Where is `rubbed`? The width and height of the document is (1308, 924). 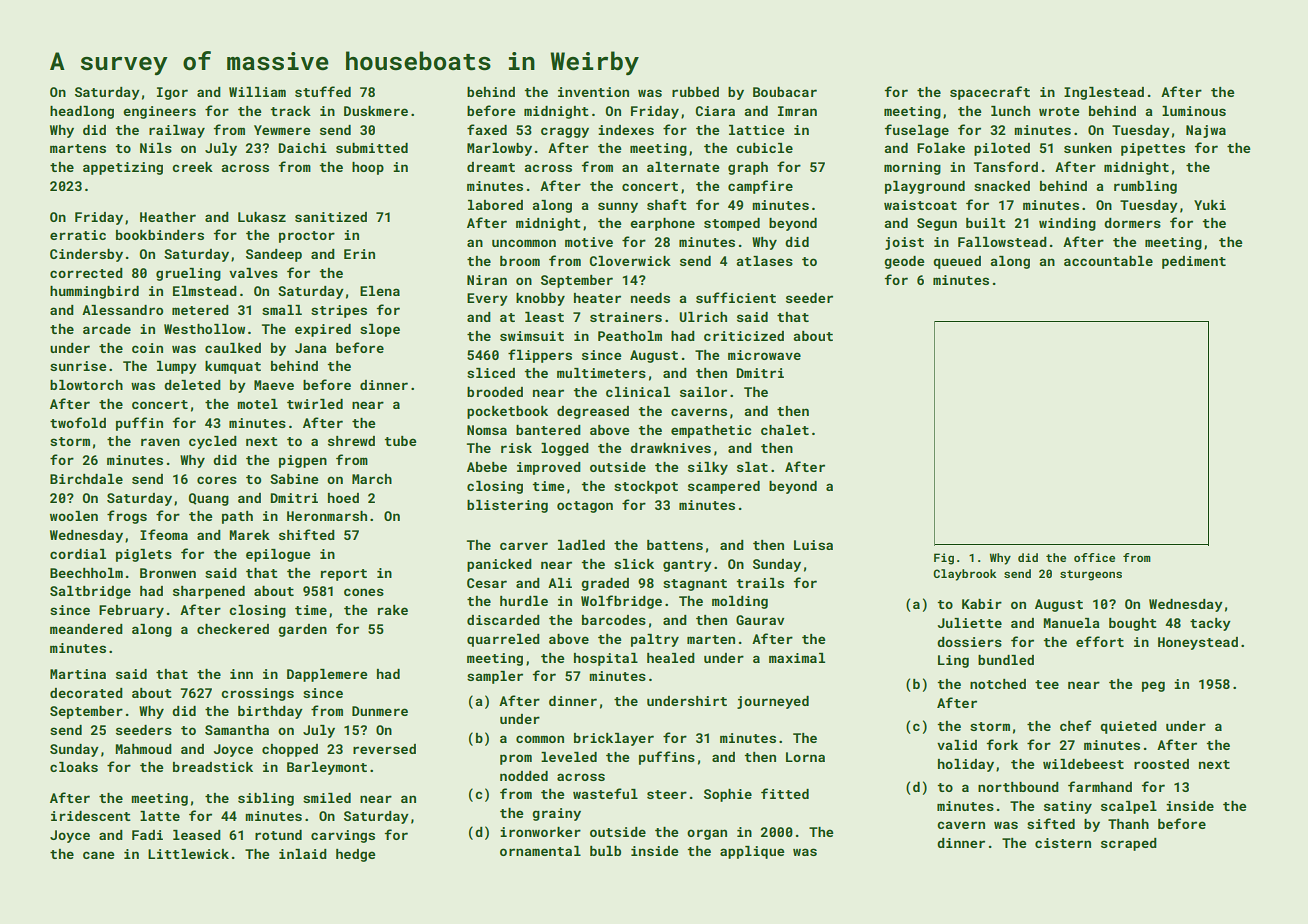
rubbed is located at coordinates (695, 92).
